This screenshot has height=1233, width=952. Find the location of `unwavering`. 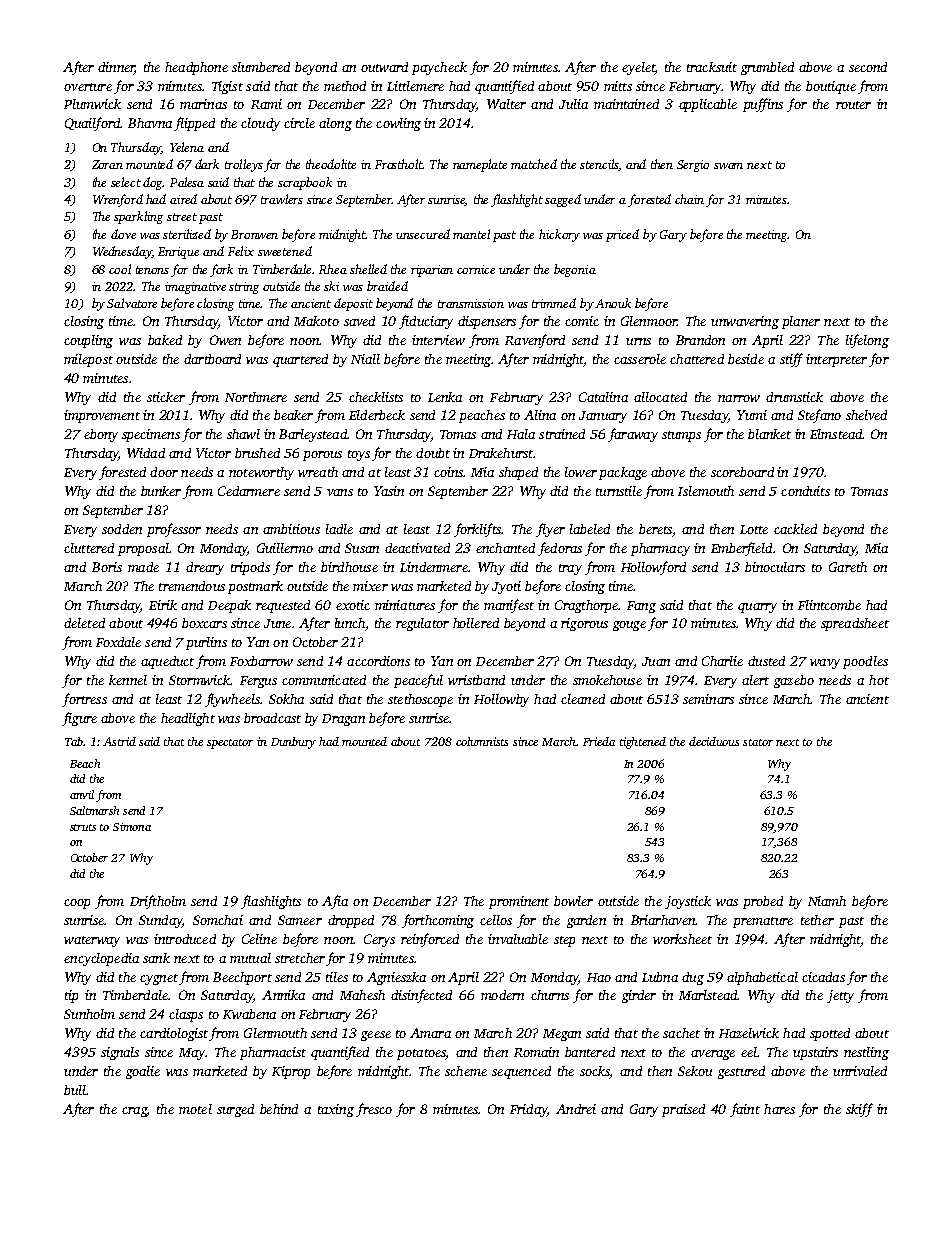

unwavering is located at coordinates (745, 322).
